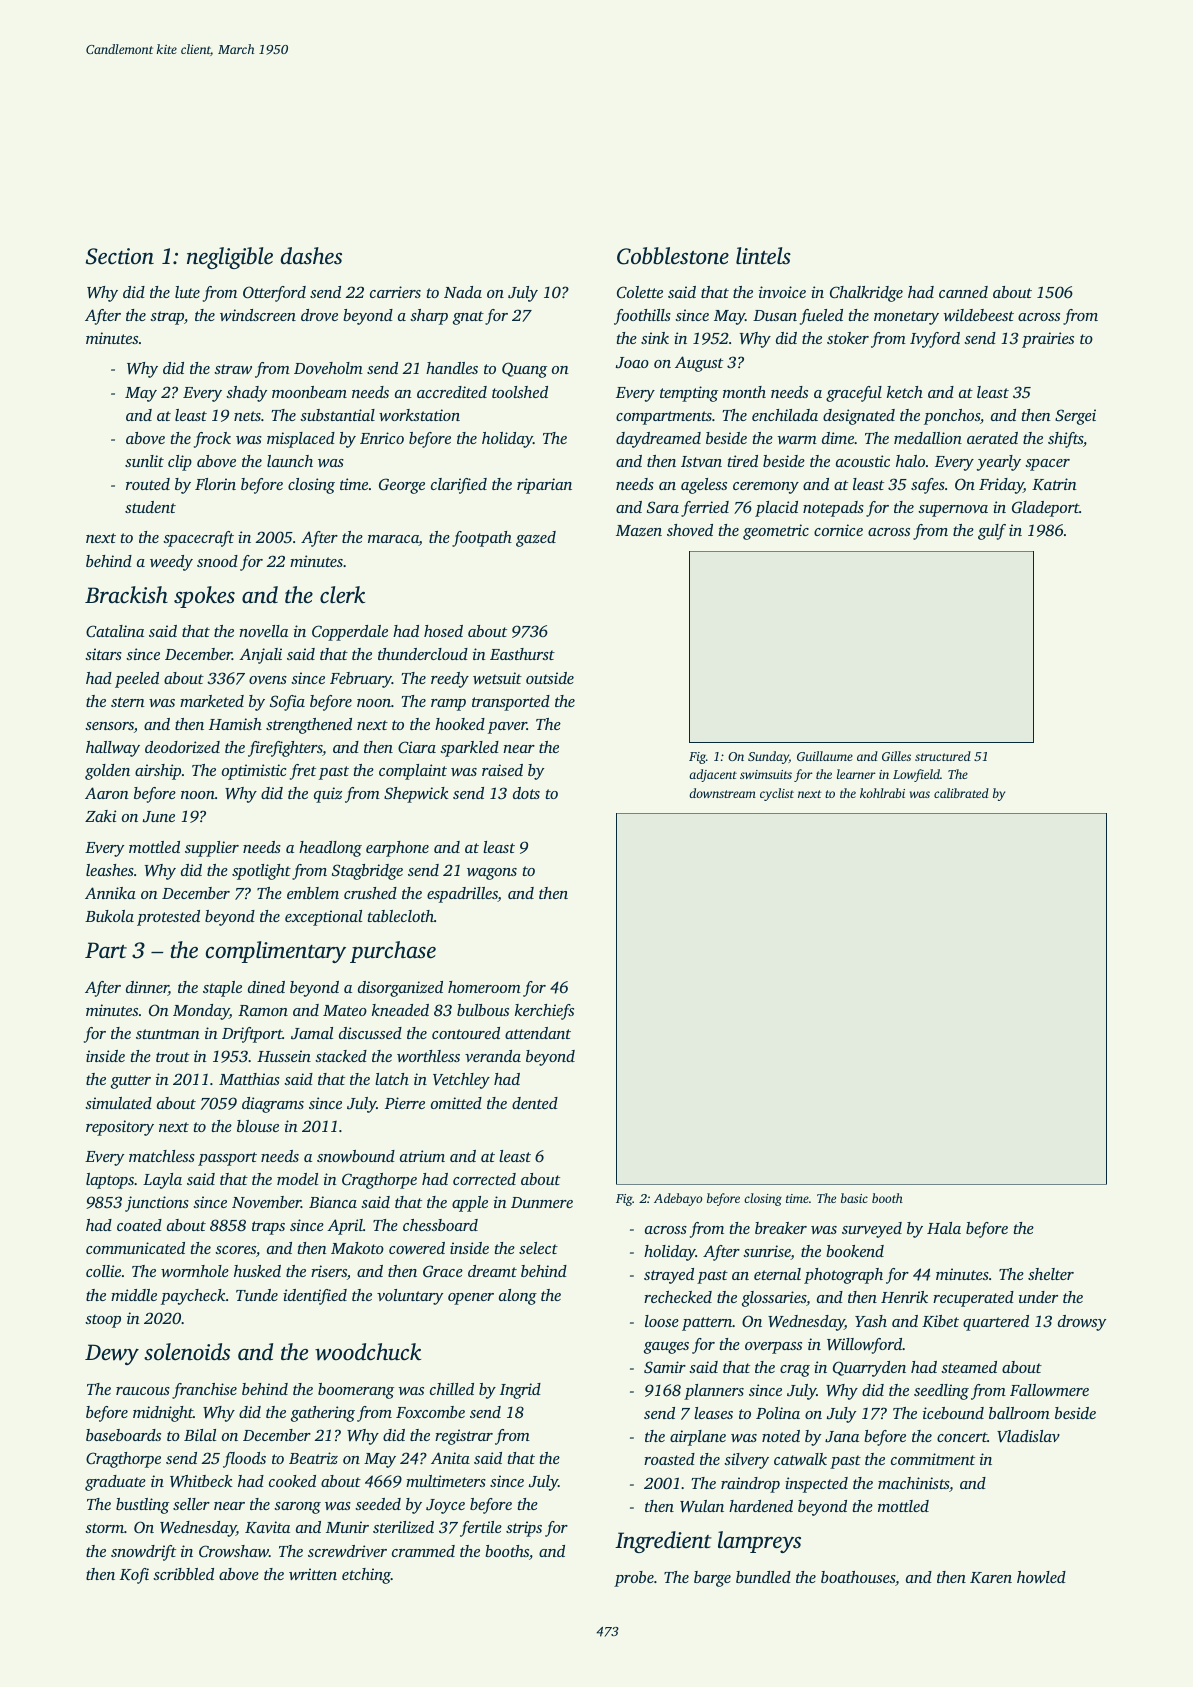  I want to click on hosed, so click(443, 631).
